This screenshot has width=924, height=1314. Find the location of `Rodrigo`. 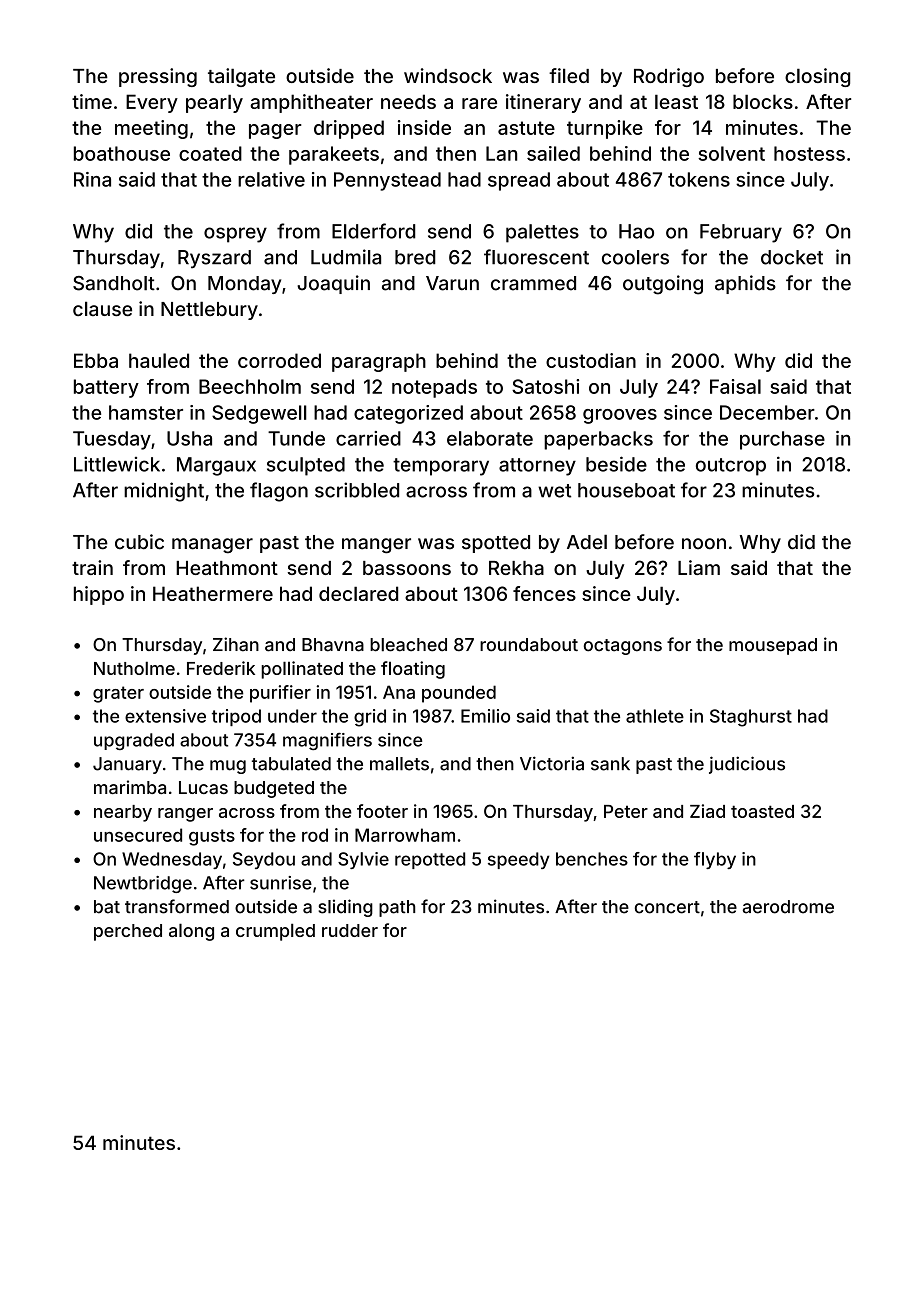

Rodrigo is located at coordinates (669, 77).
